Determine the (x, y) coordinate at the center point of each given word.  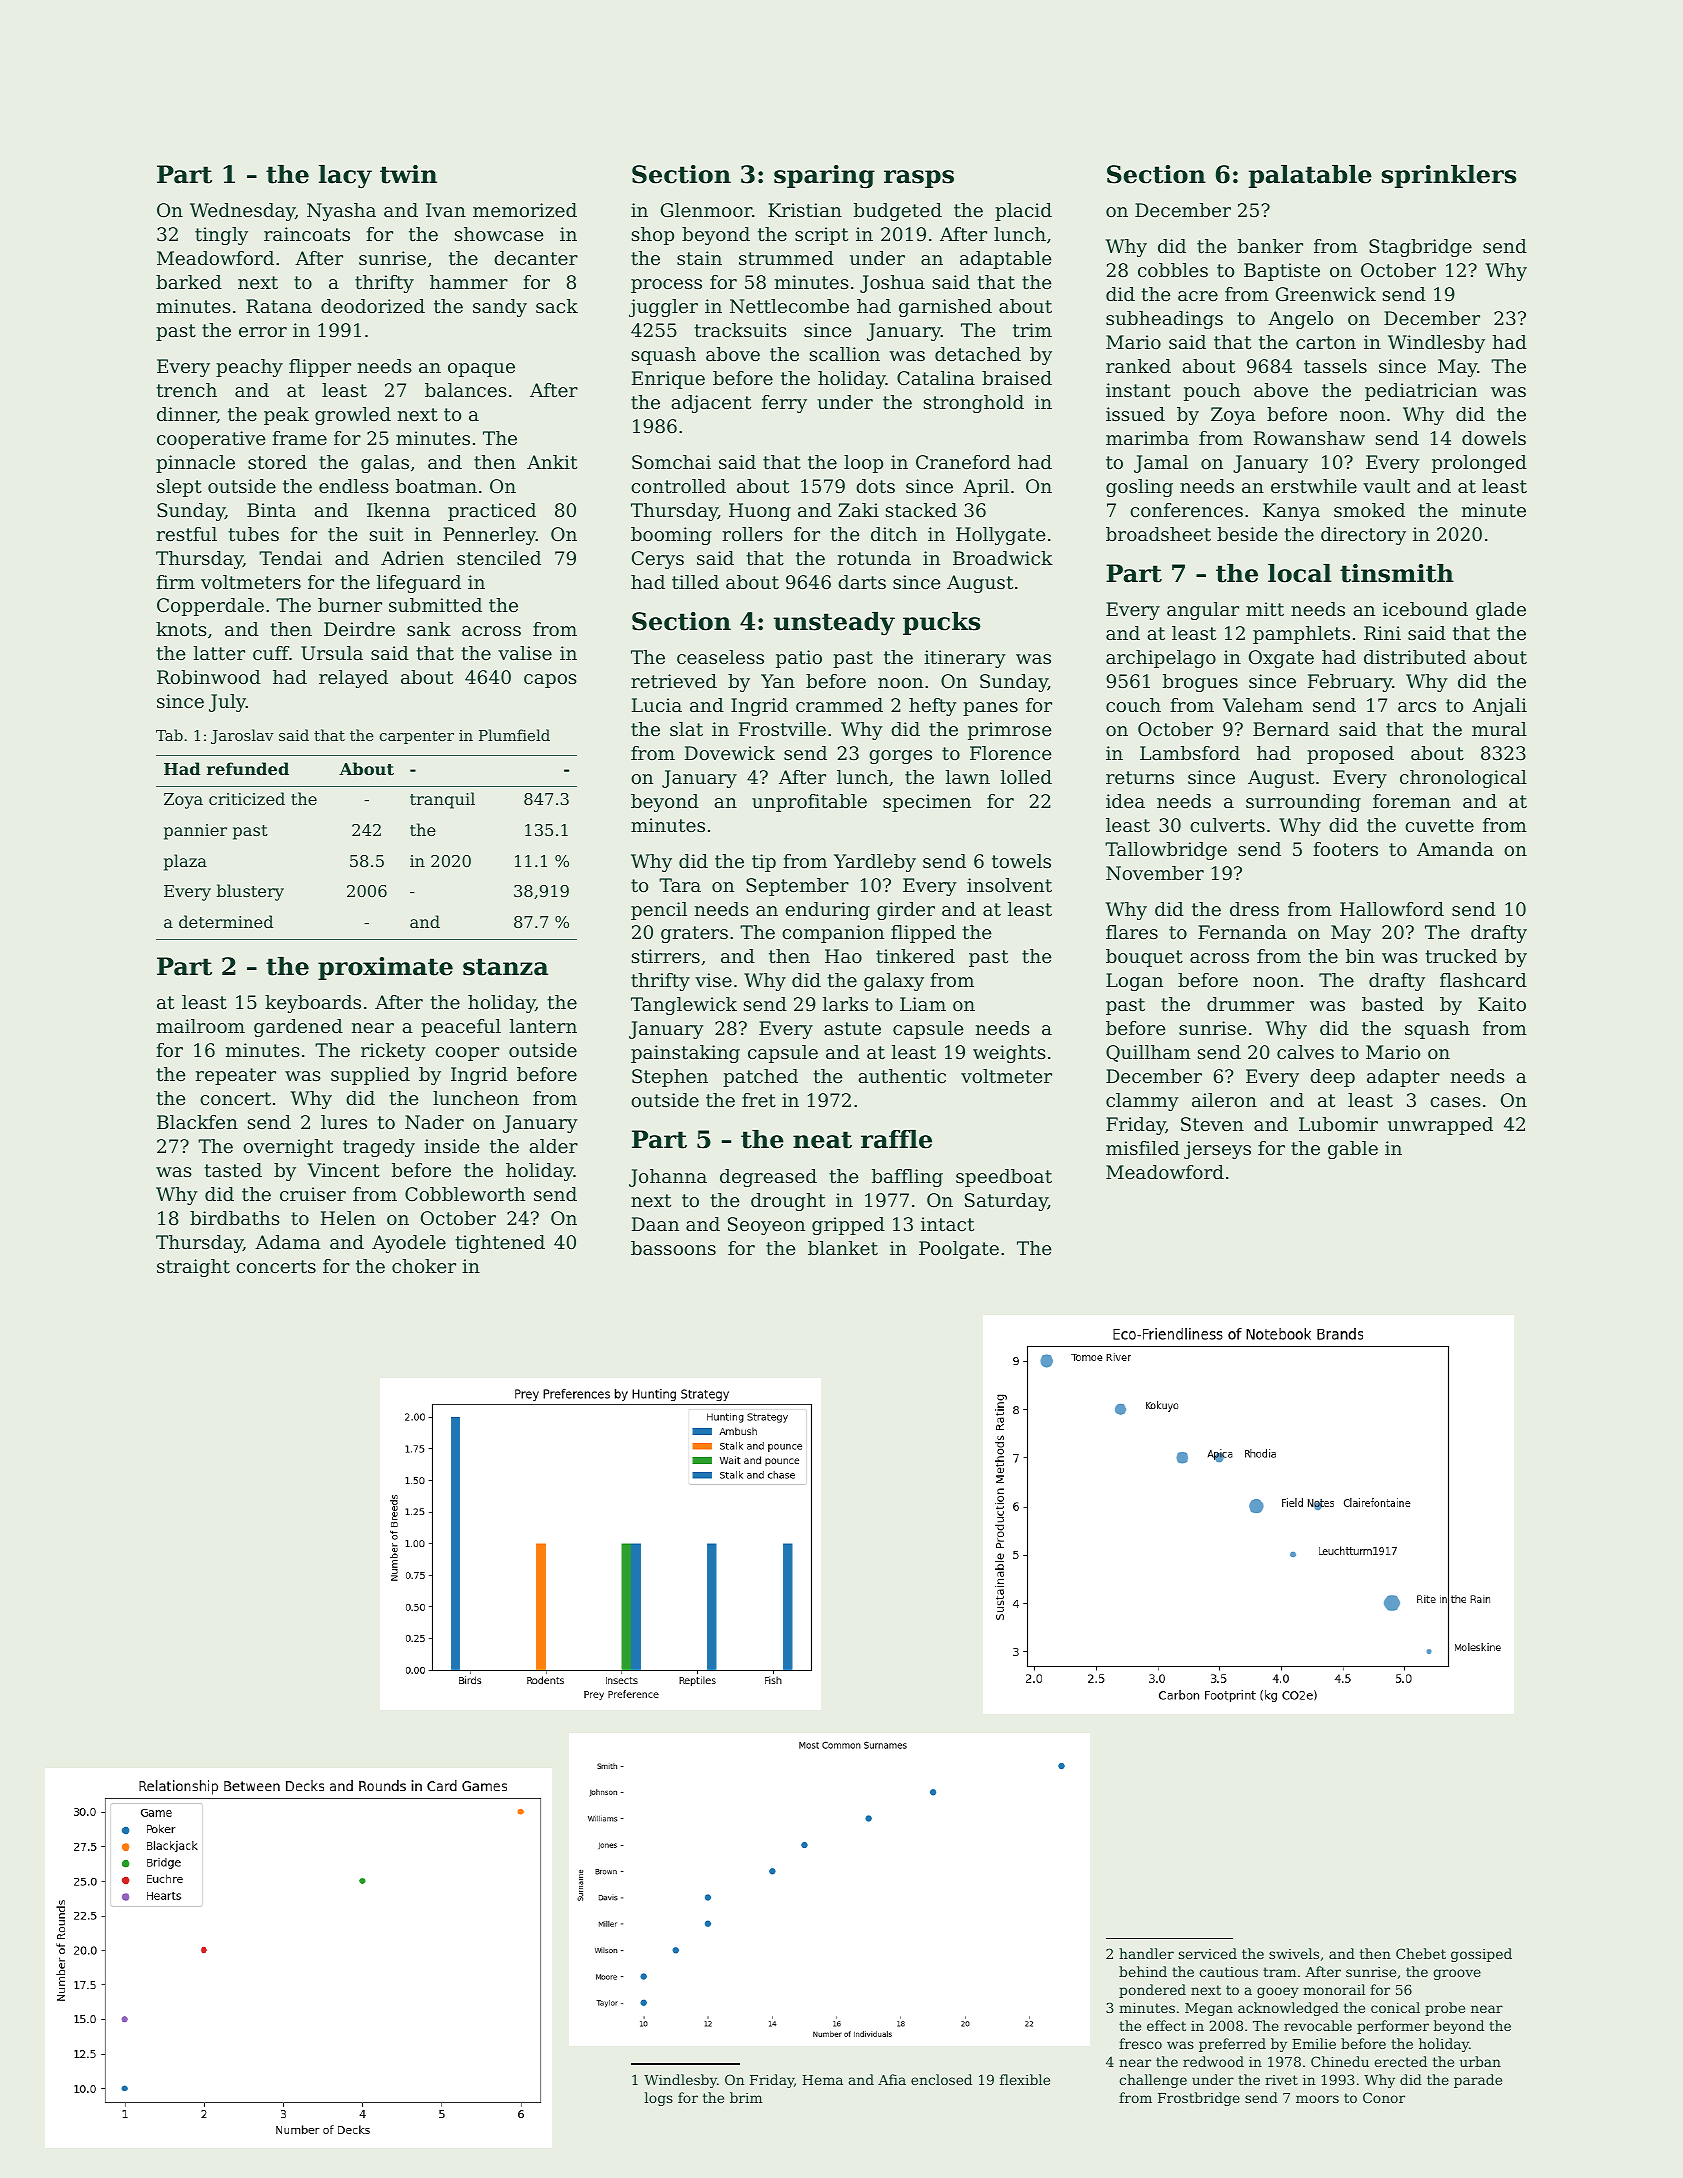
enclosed (941, 2079)
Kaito (1502, 1004)
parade (1478, 2081)
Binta (271, 510)
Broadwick (1003, 558)
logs (658, 2099)
